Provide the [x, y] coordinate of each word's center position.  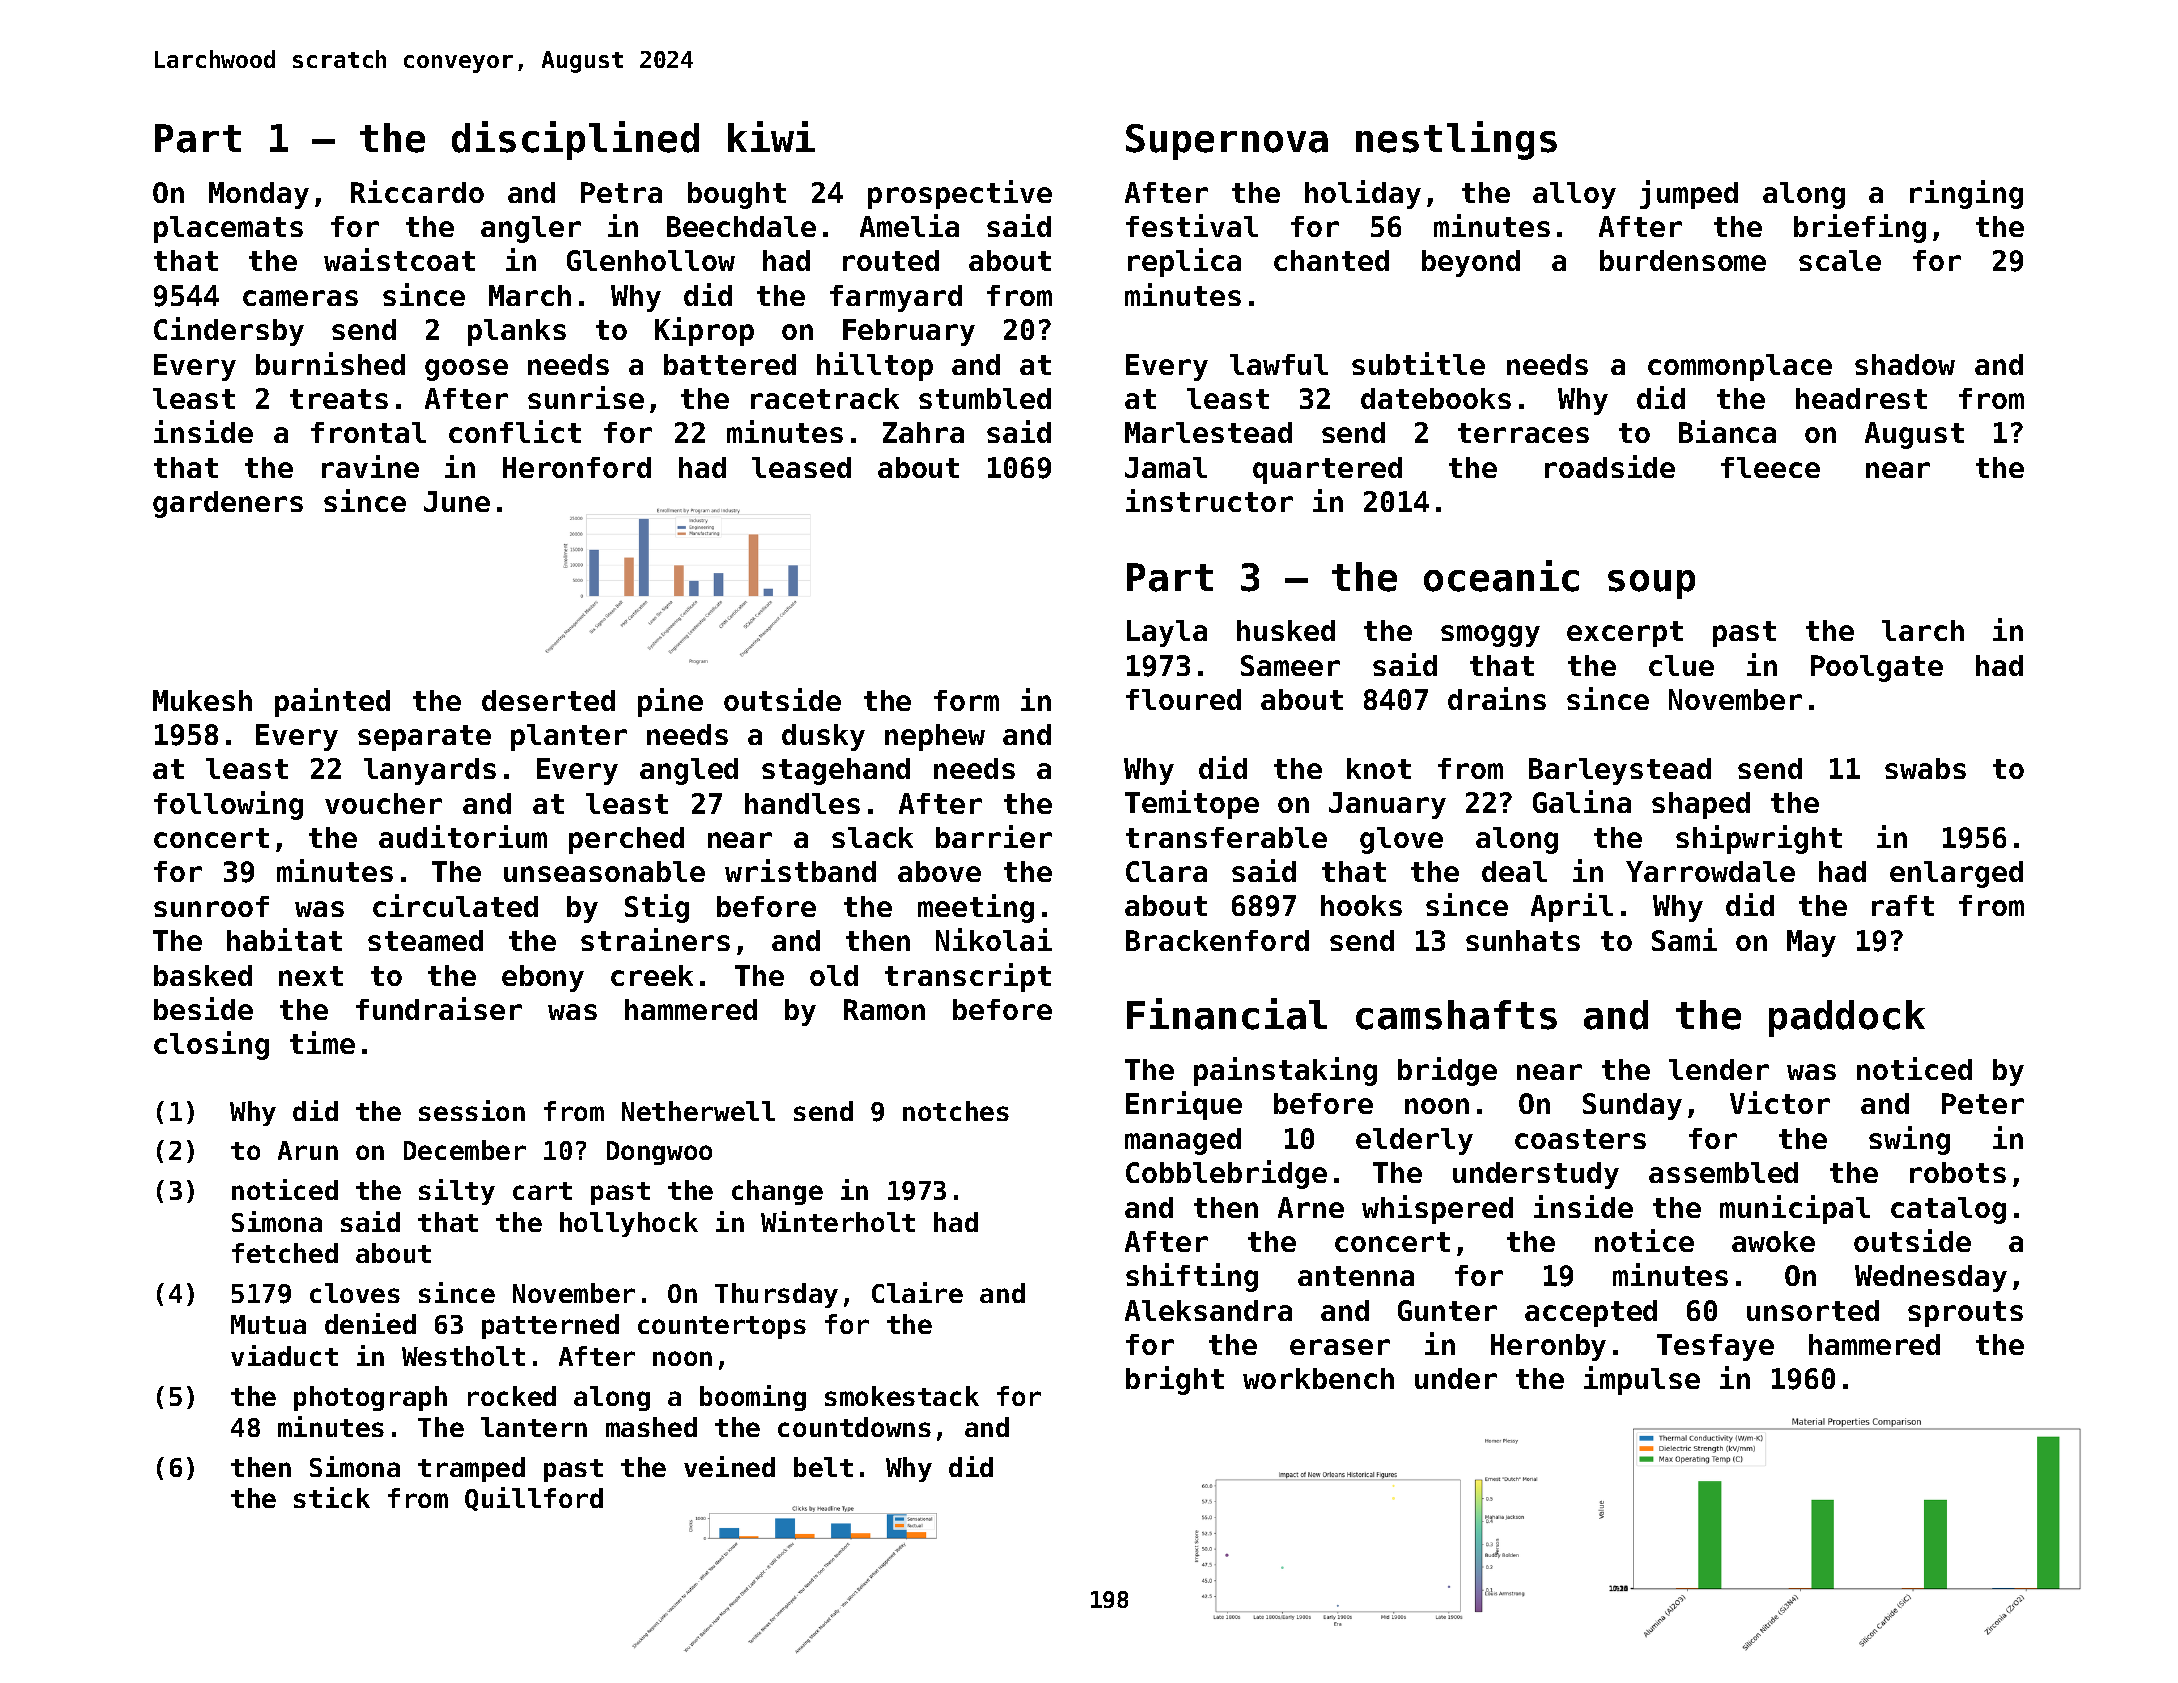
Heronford [577, 467]
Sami [1684, 939]
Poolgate [1877, 668]
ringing [1966, 194]
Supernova [1227, 142]
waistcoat [399, 259]
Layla [1167, 633]
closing [211, 1045]
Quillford [534, 1499]
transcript [968, 977]
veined [729, 1466]
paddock [1847, 1018]
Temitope [1192, 804]
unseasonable [604, 871]
